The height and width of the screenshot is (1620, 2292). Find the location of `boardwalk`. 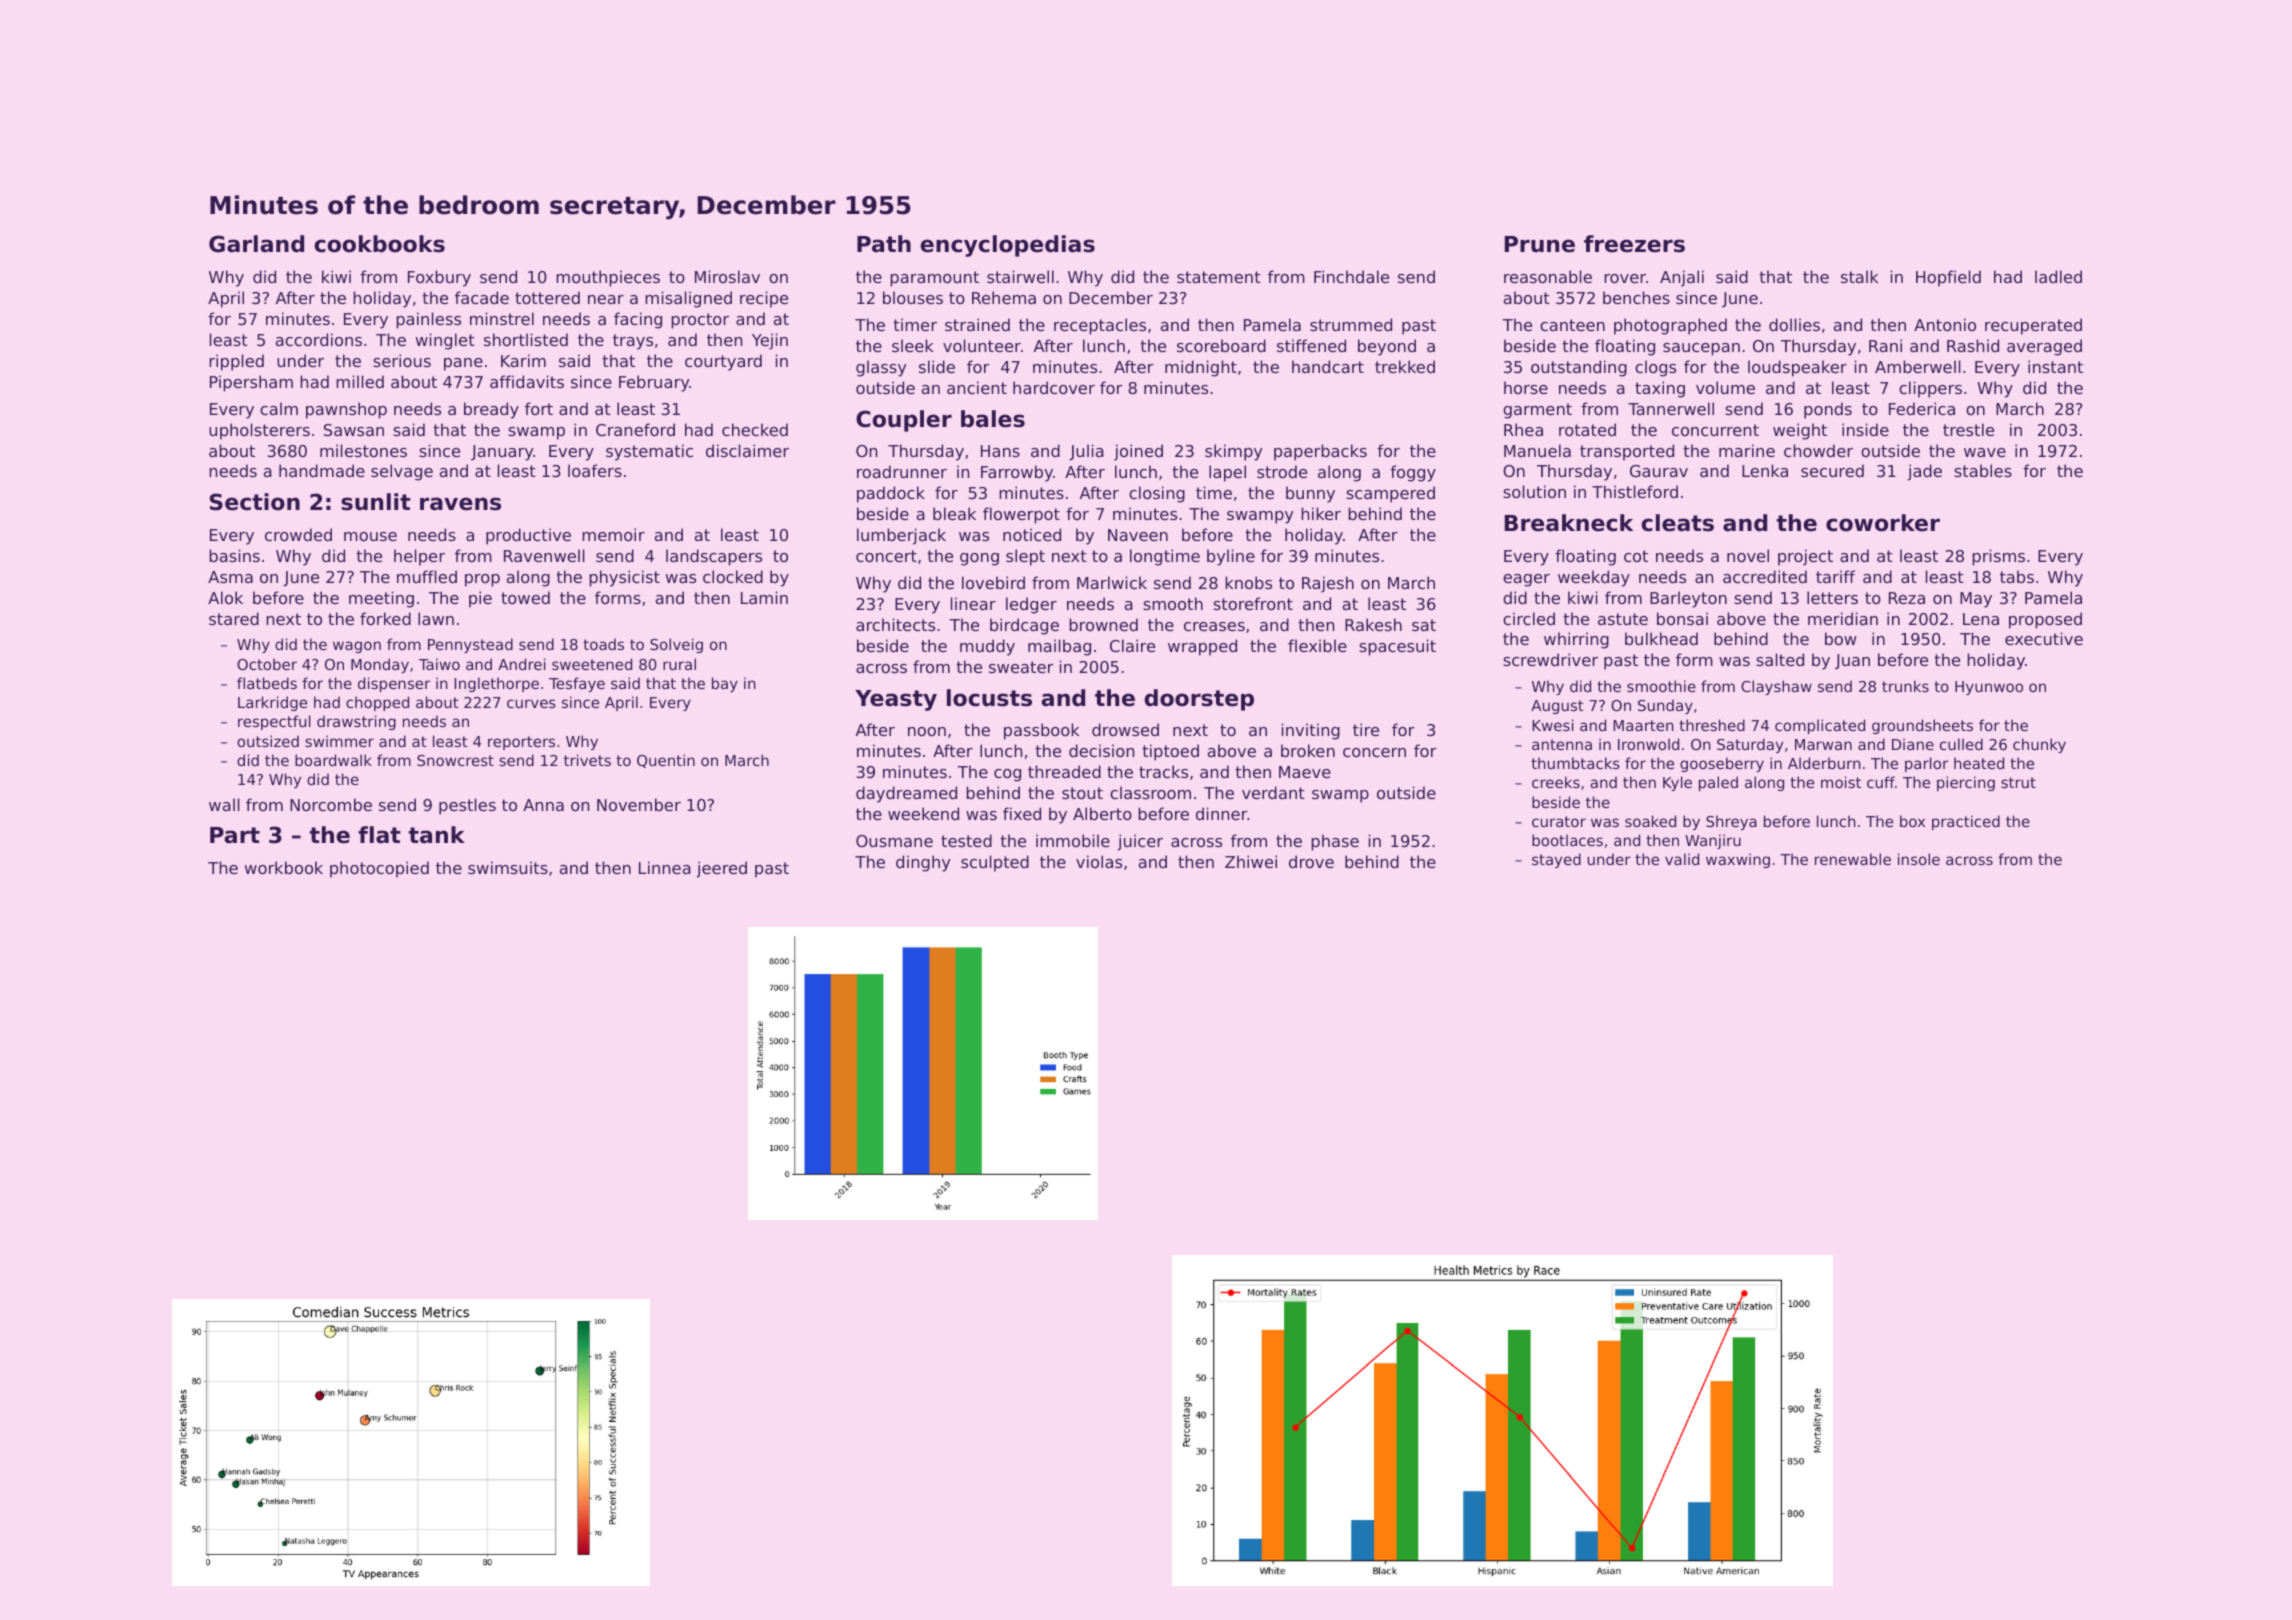

boardwalk is located at coordinates (333, 760).
